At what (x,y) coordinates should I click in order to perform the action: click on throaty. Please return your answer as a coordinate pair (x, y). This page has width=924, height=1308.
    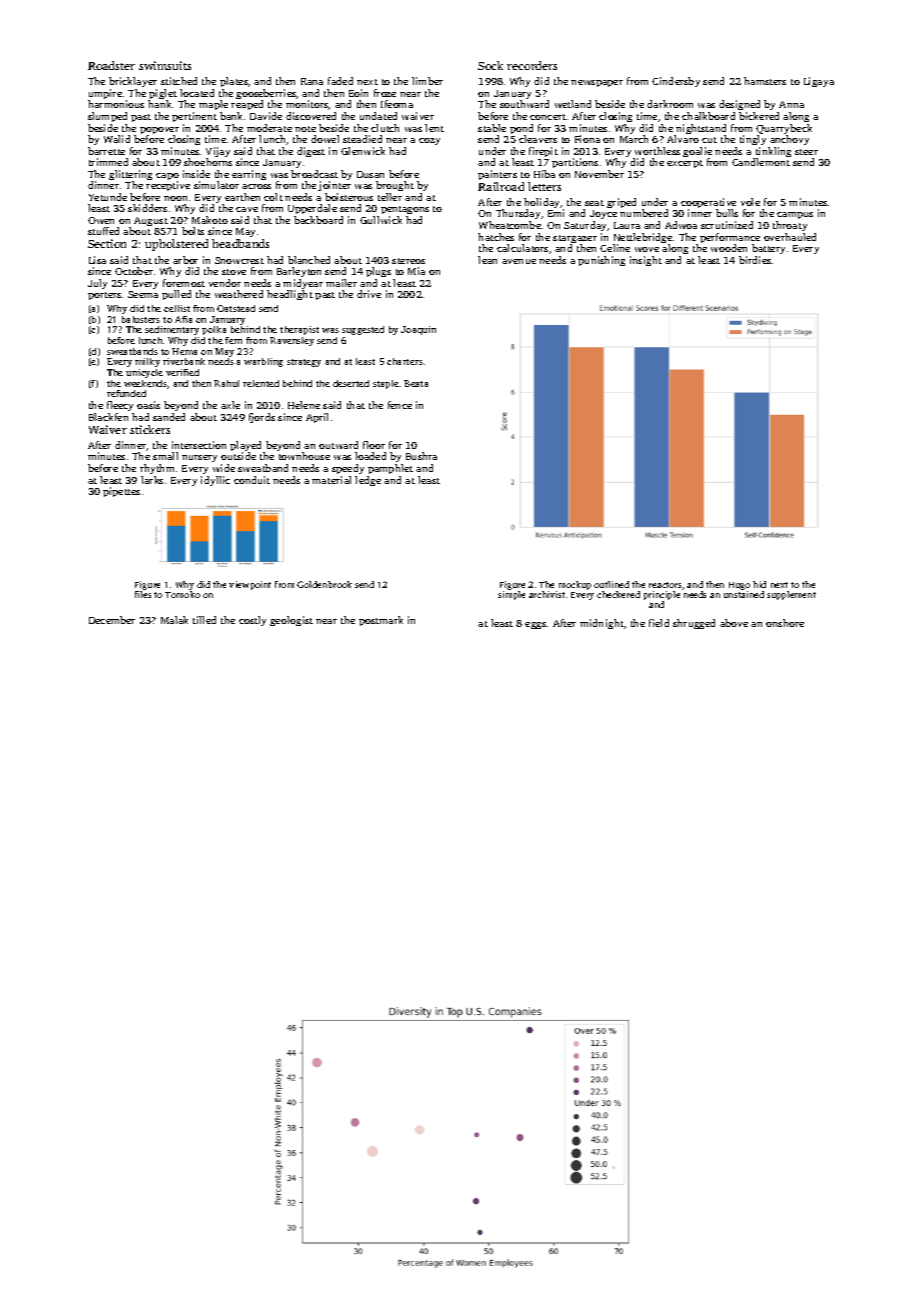
    Looking at the image, I should click on (790, 226).
